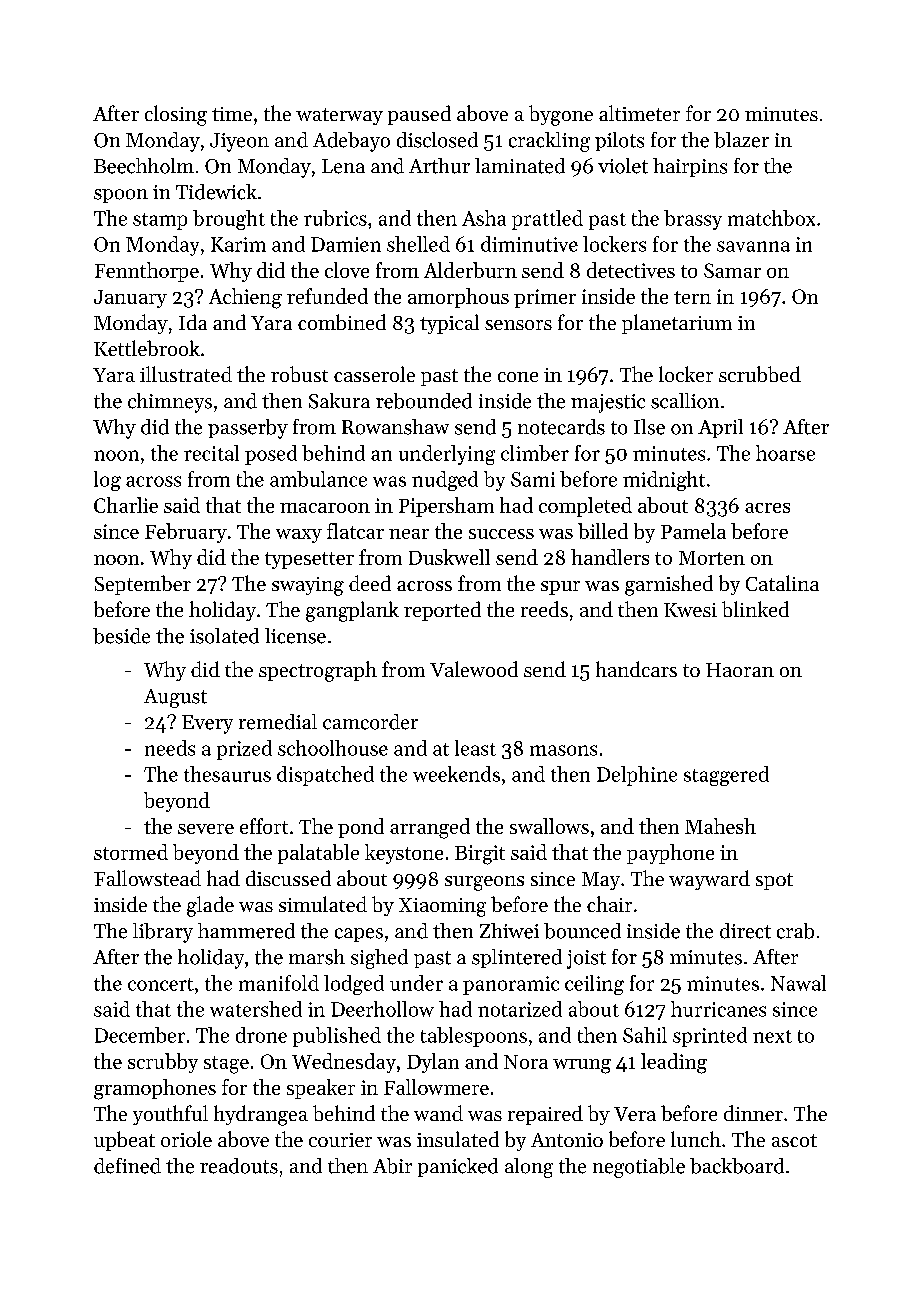  Describe the element at coordinates (323, 904) in the screenshot. I see `simulated` at that location.
